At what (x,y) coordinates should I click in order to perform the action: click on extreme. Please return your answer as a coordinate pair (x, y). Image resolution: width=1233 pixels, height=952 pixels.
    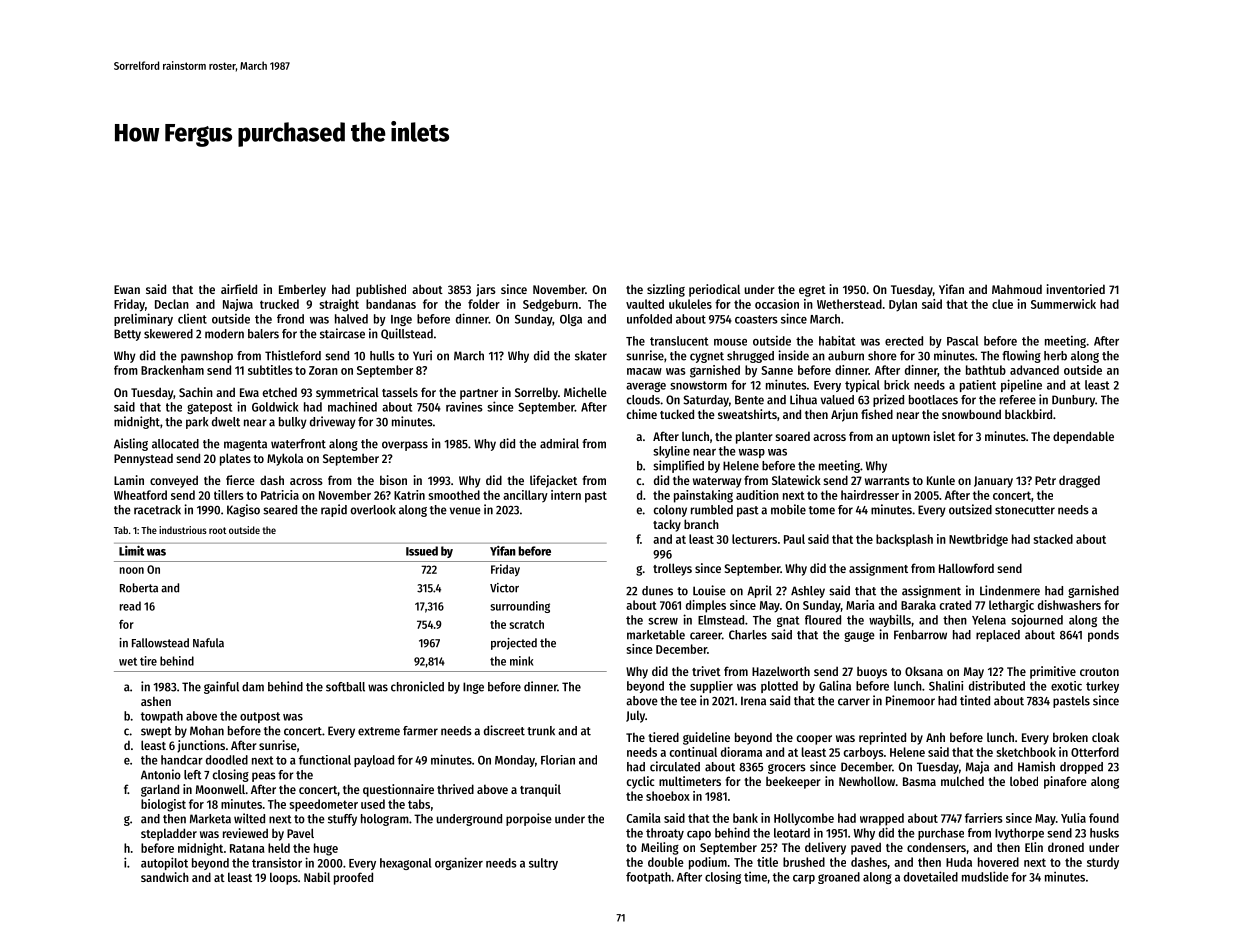
    Looking at the image, I should click on (379, 731).
